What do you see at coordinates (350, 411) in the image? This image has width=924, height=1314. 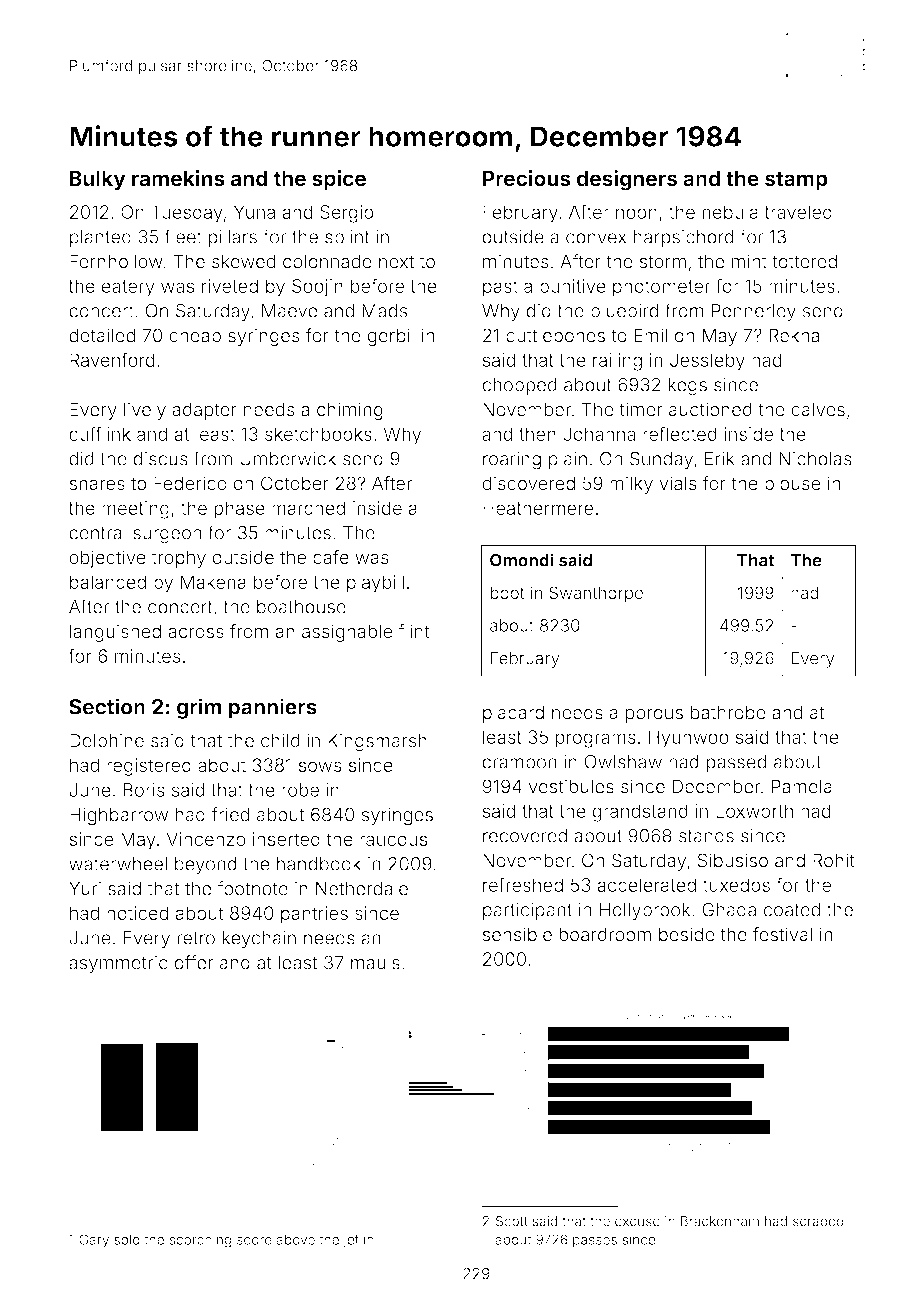 I see `chiming` at bounding box center [350, 411].
